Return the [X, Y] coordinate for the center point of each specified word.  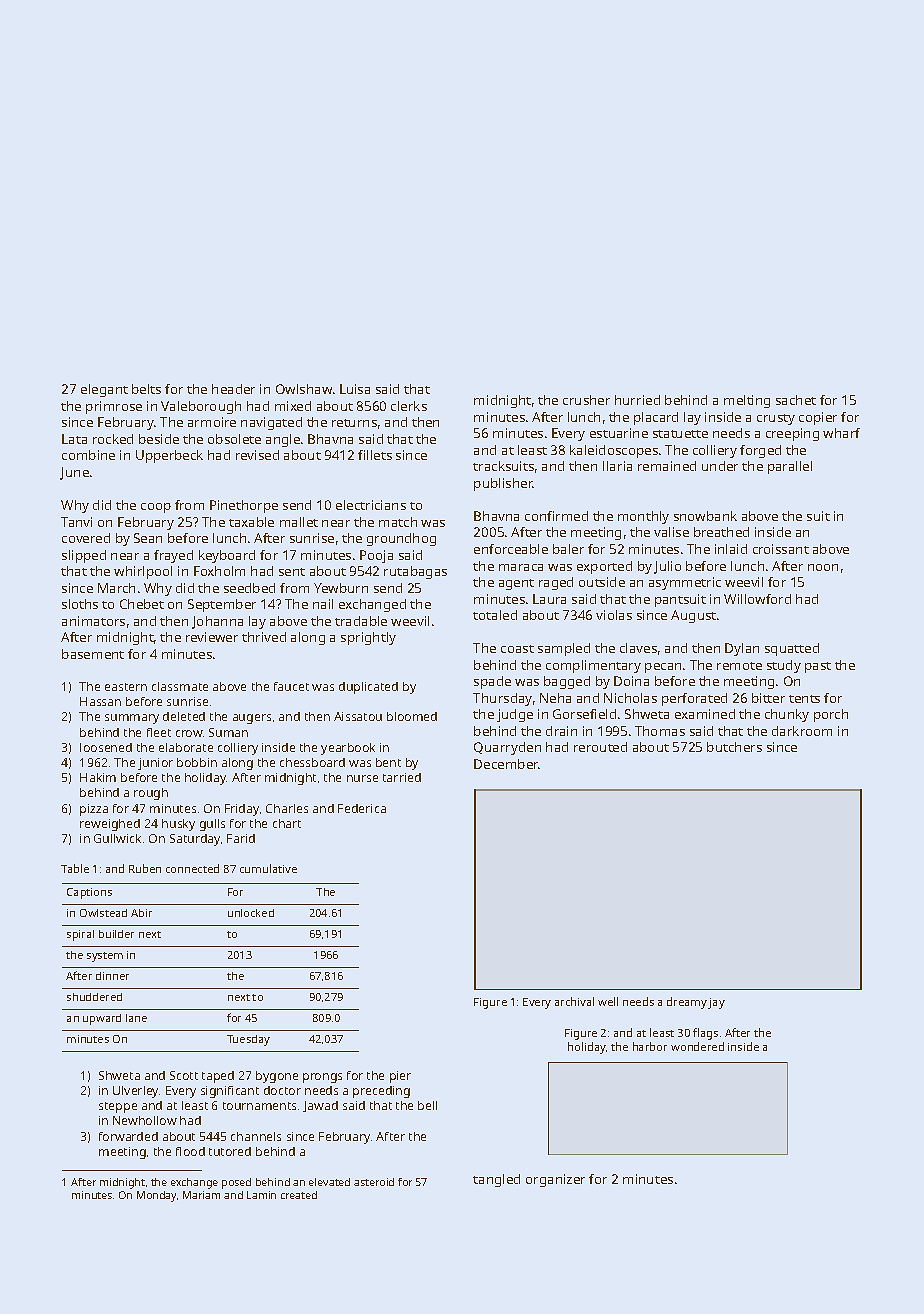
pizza [94, 810]
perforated [694, 699]
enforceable [511, 549]
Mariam [201, 1195]
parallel [790, 467]
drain [561, 731]
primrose [114, 407]
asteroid [374, 1182]
